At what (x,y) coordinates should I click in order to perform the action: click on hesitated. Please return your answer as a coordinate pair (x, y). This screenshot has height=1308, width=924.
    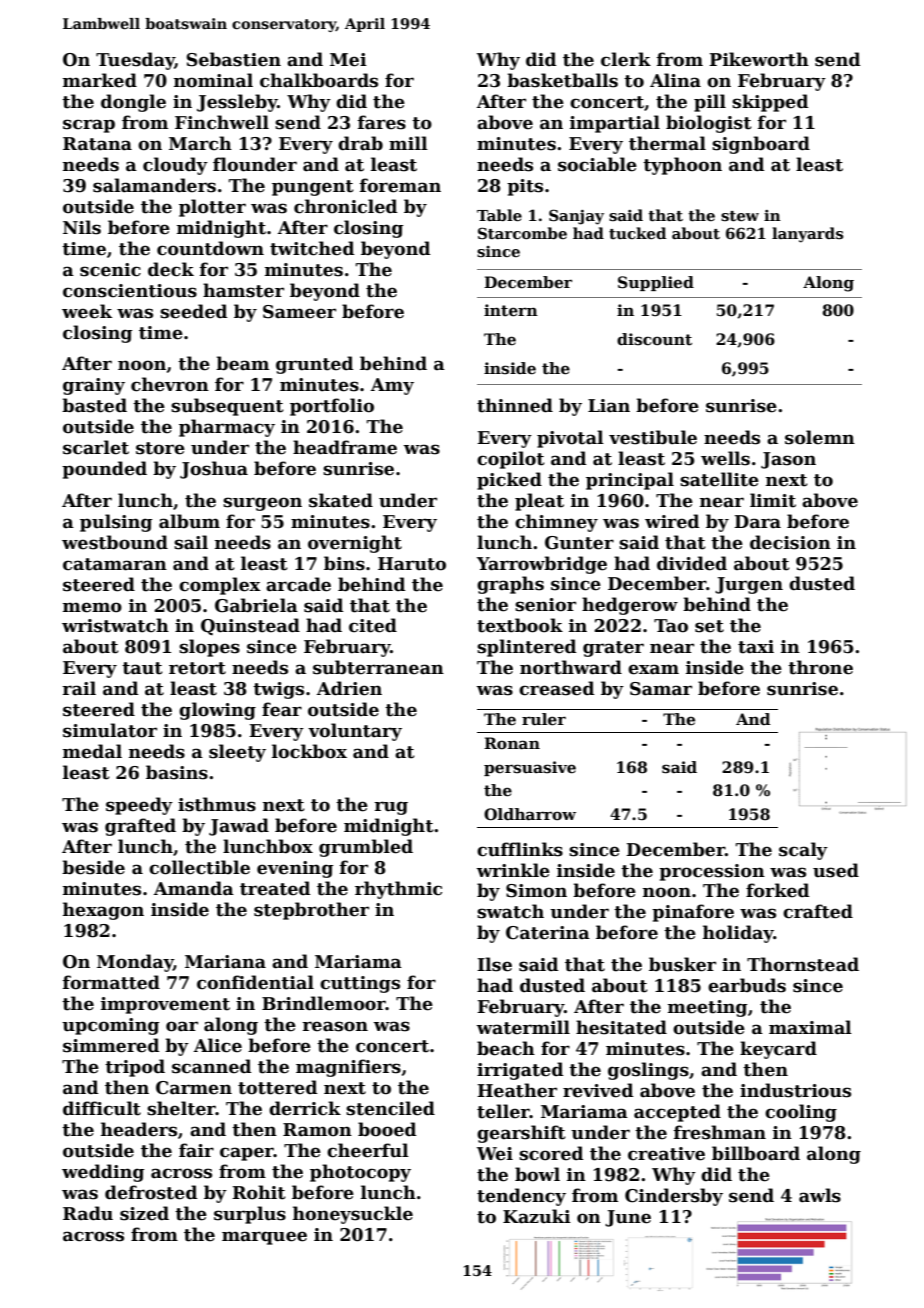
    Looking at the image, I should click on (621, 1027).
